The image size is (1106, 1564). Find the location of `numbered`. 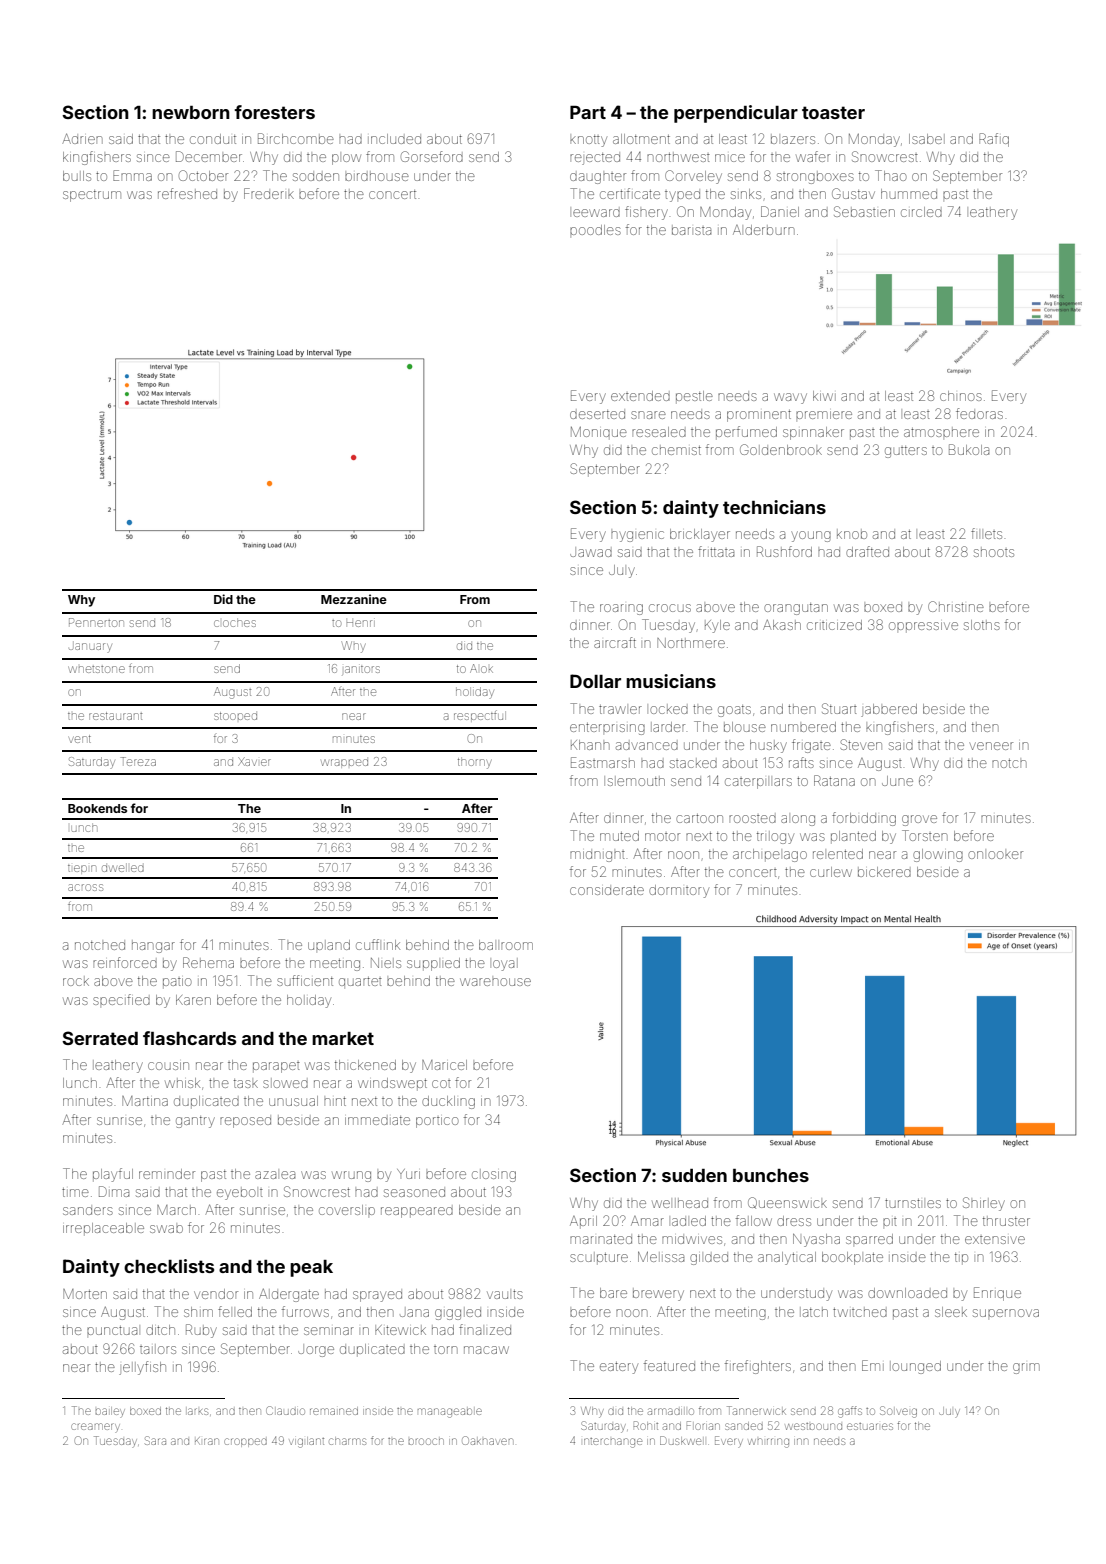

numbered is located at coordinates (803, 727).
